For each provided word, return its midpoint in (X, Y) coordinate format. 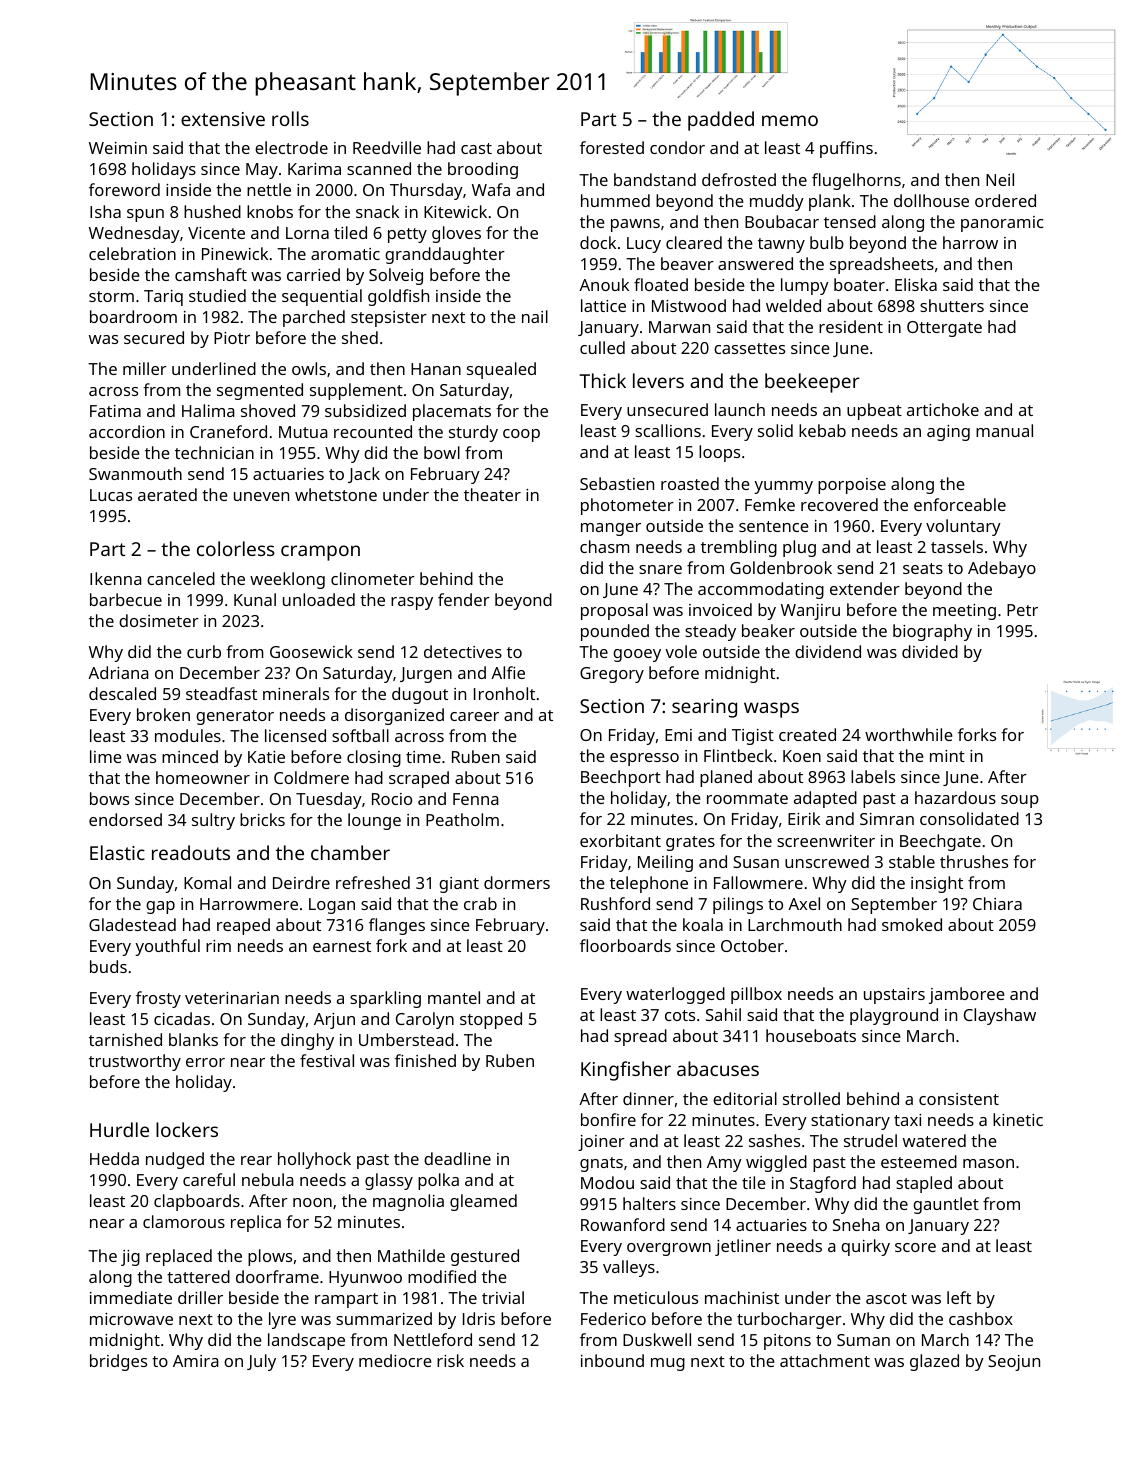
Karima (314, 169)
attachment (825, 1360)
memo (790, 120)
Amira (196, 1361)
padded (721, 121)
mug (668, 1364)
